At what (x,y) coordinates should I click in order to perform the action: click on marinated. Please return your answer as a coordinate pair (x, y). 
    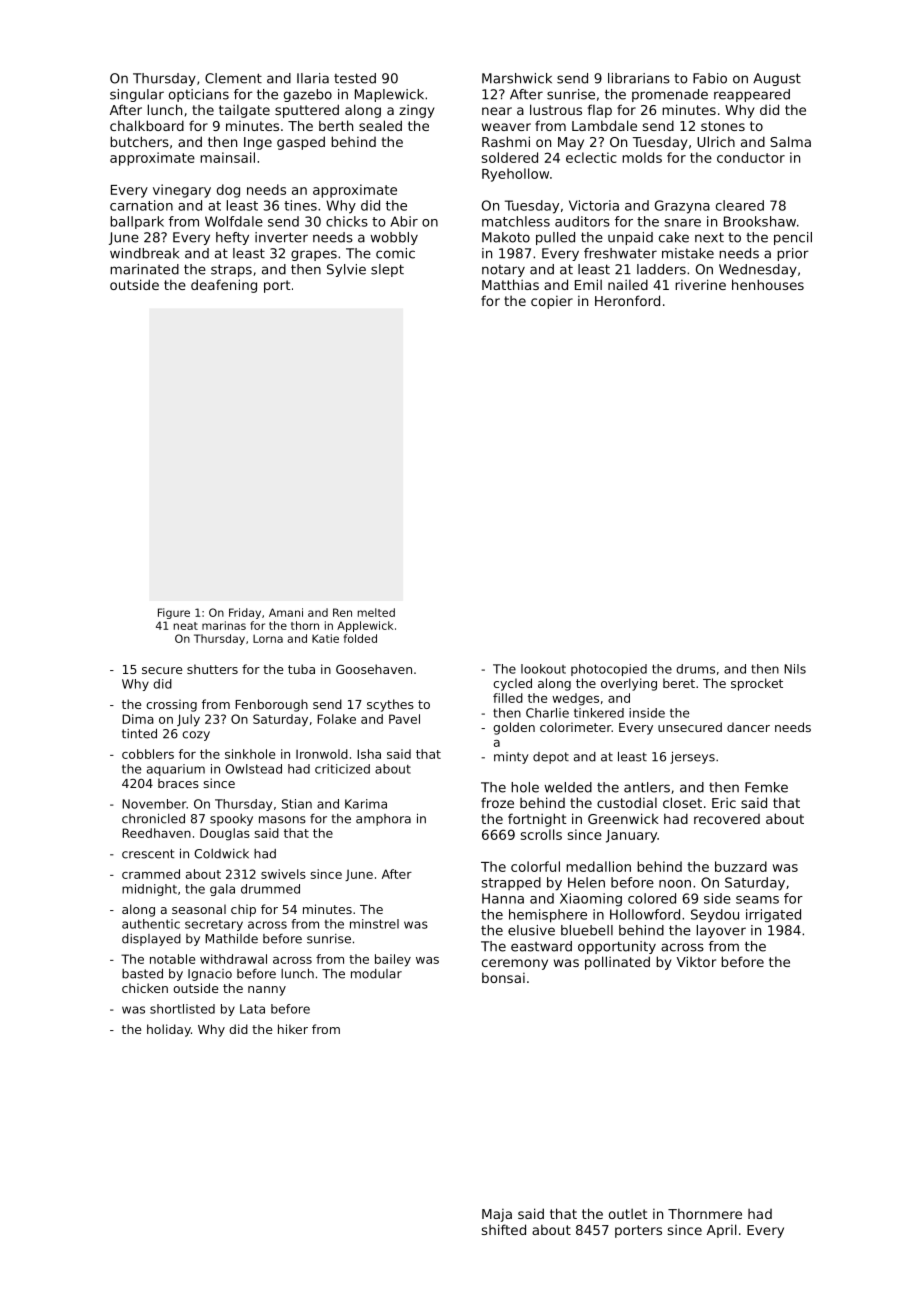
    Looking at the image, I should click on (144, 269).
